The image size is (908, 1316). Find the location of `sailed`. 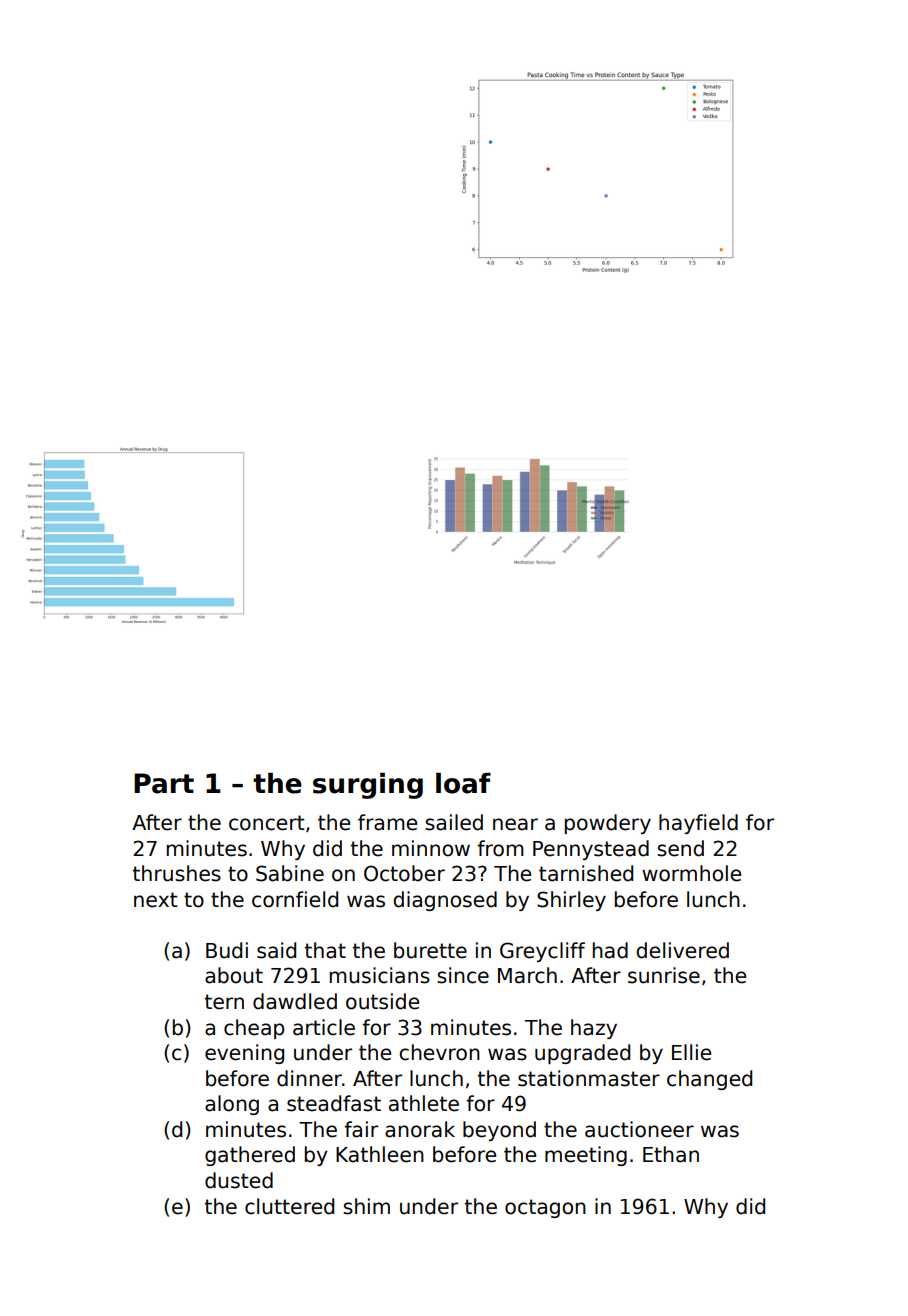

sailed is located at coordinates (454, 822).
